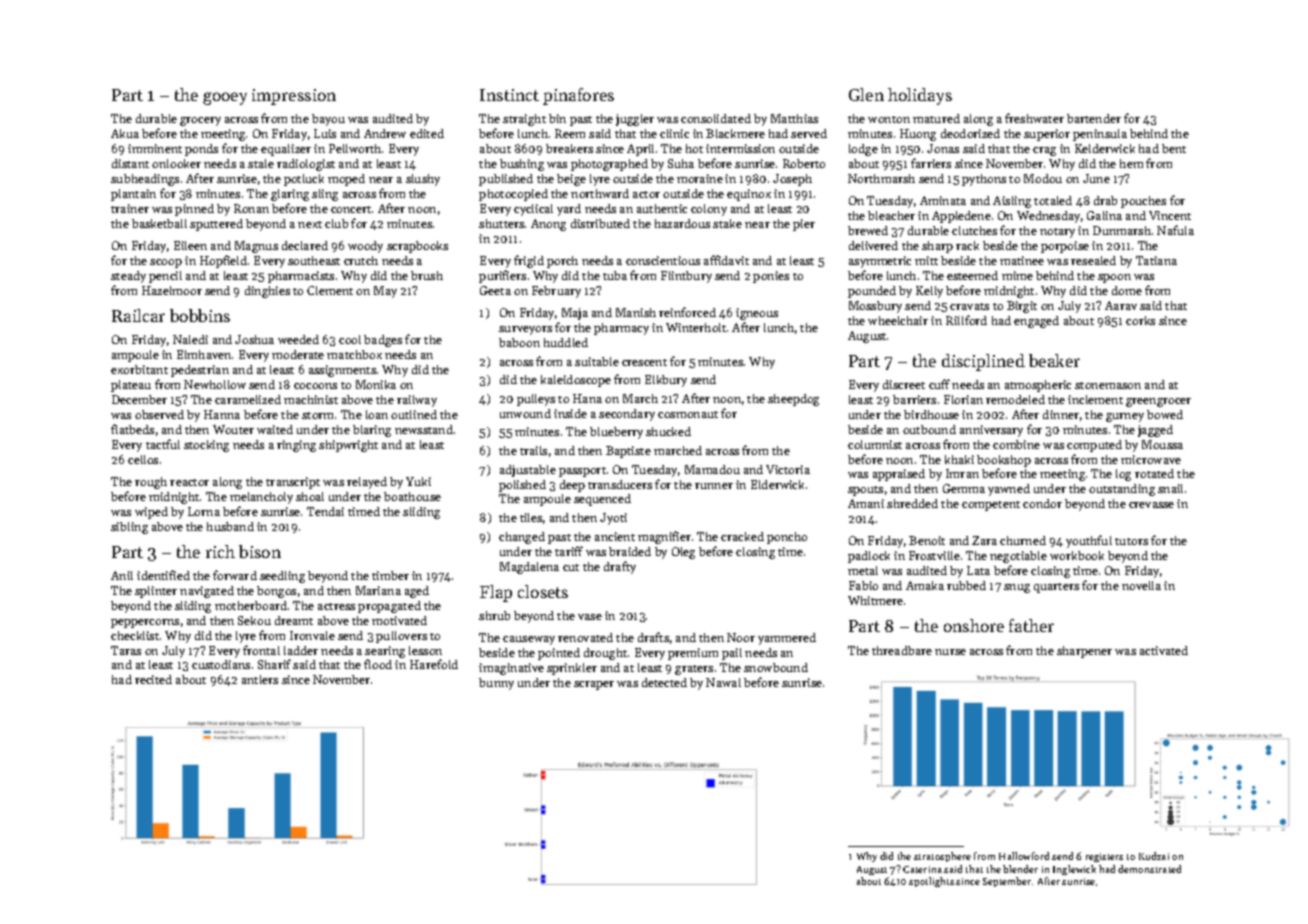  I want to click on Vincent, so click(1170, 215).
